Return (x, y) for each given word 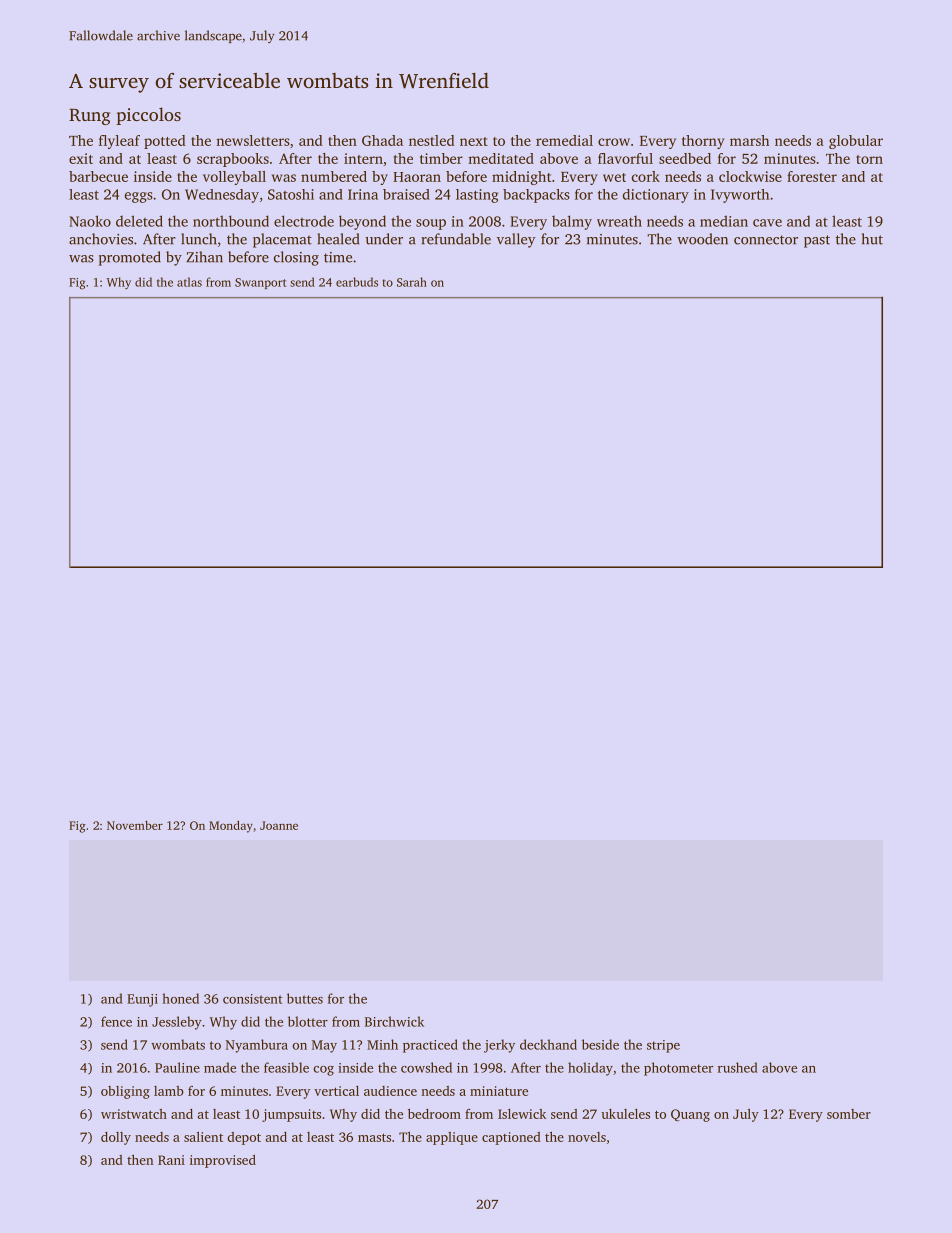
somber (849, 1114)
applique (452, 1138)
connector (766, 240)
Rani (171, 1160)
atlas (189, 282)
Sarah (412, 282)
